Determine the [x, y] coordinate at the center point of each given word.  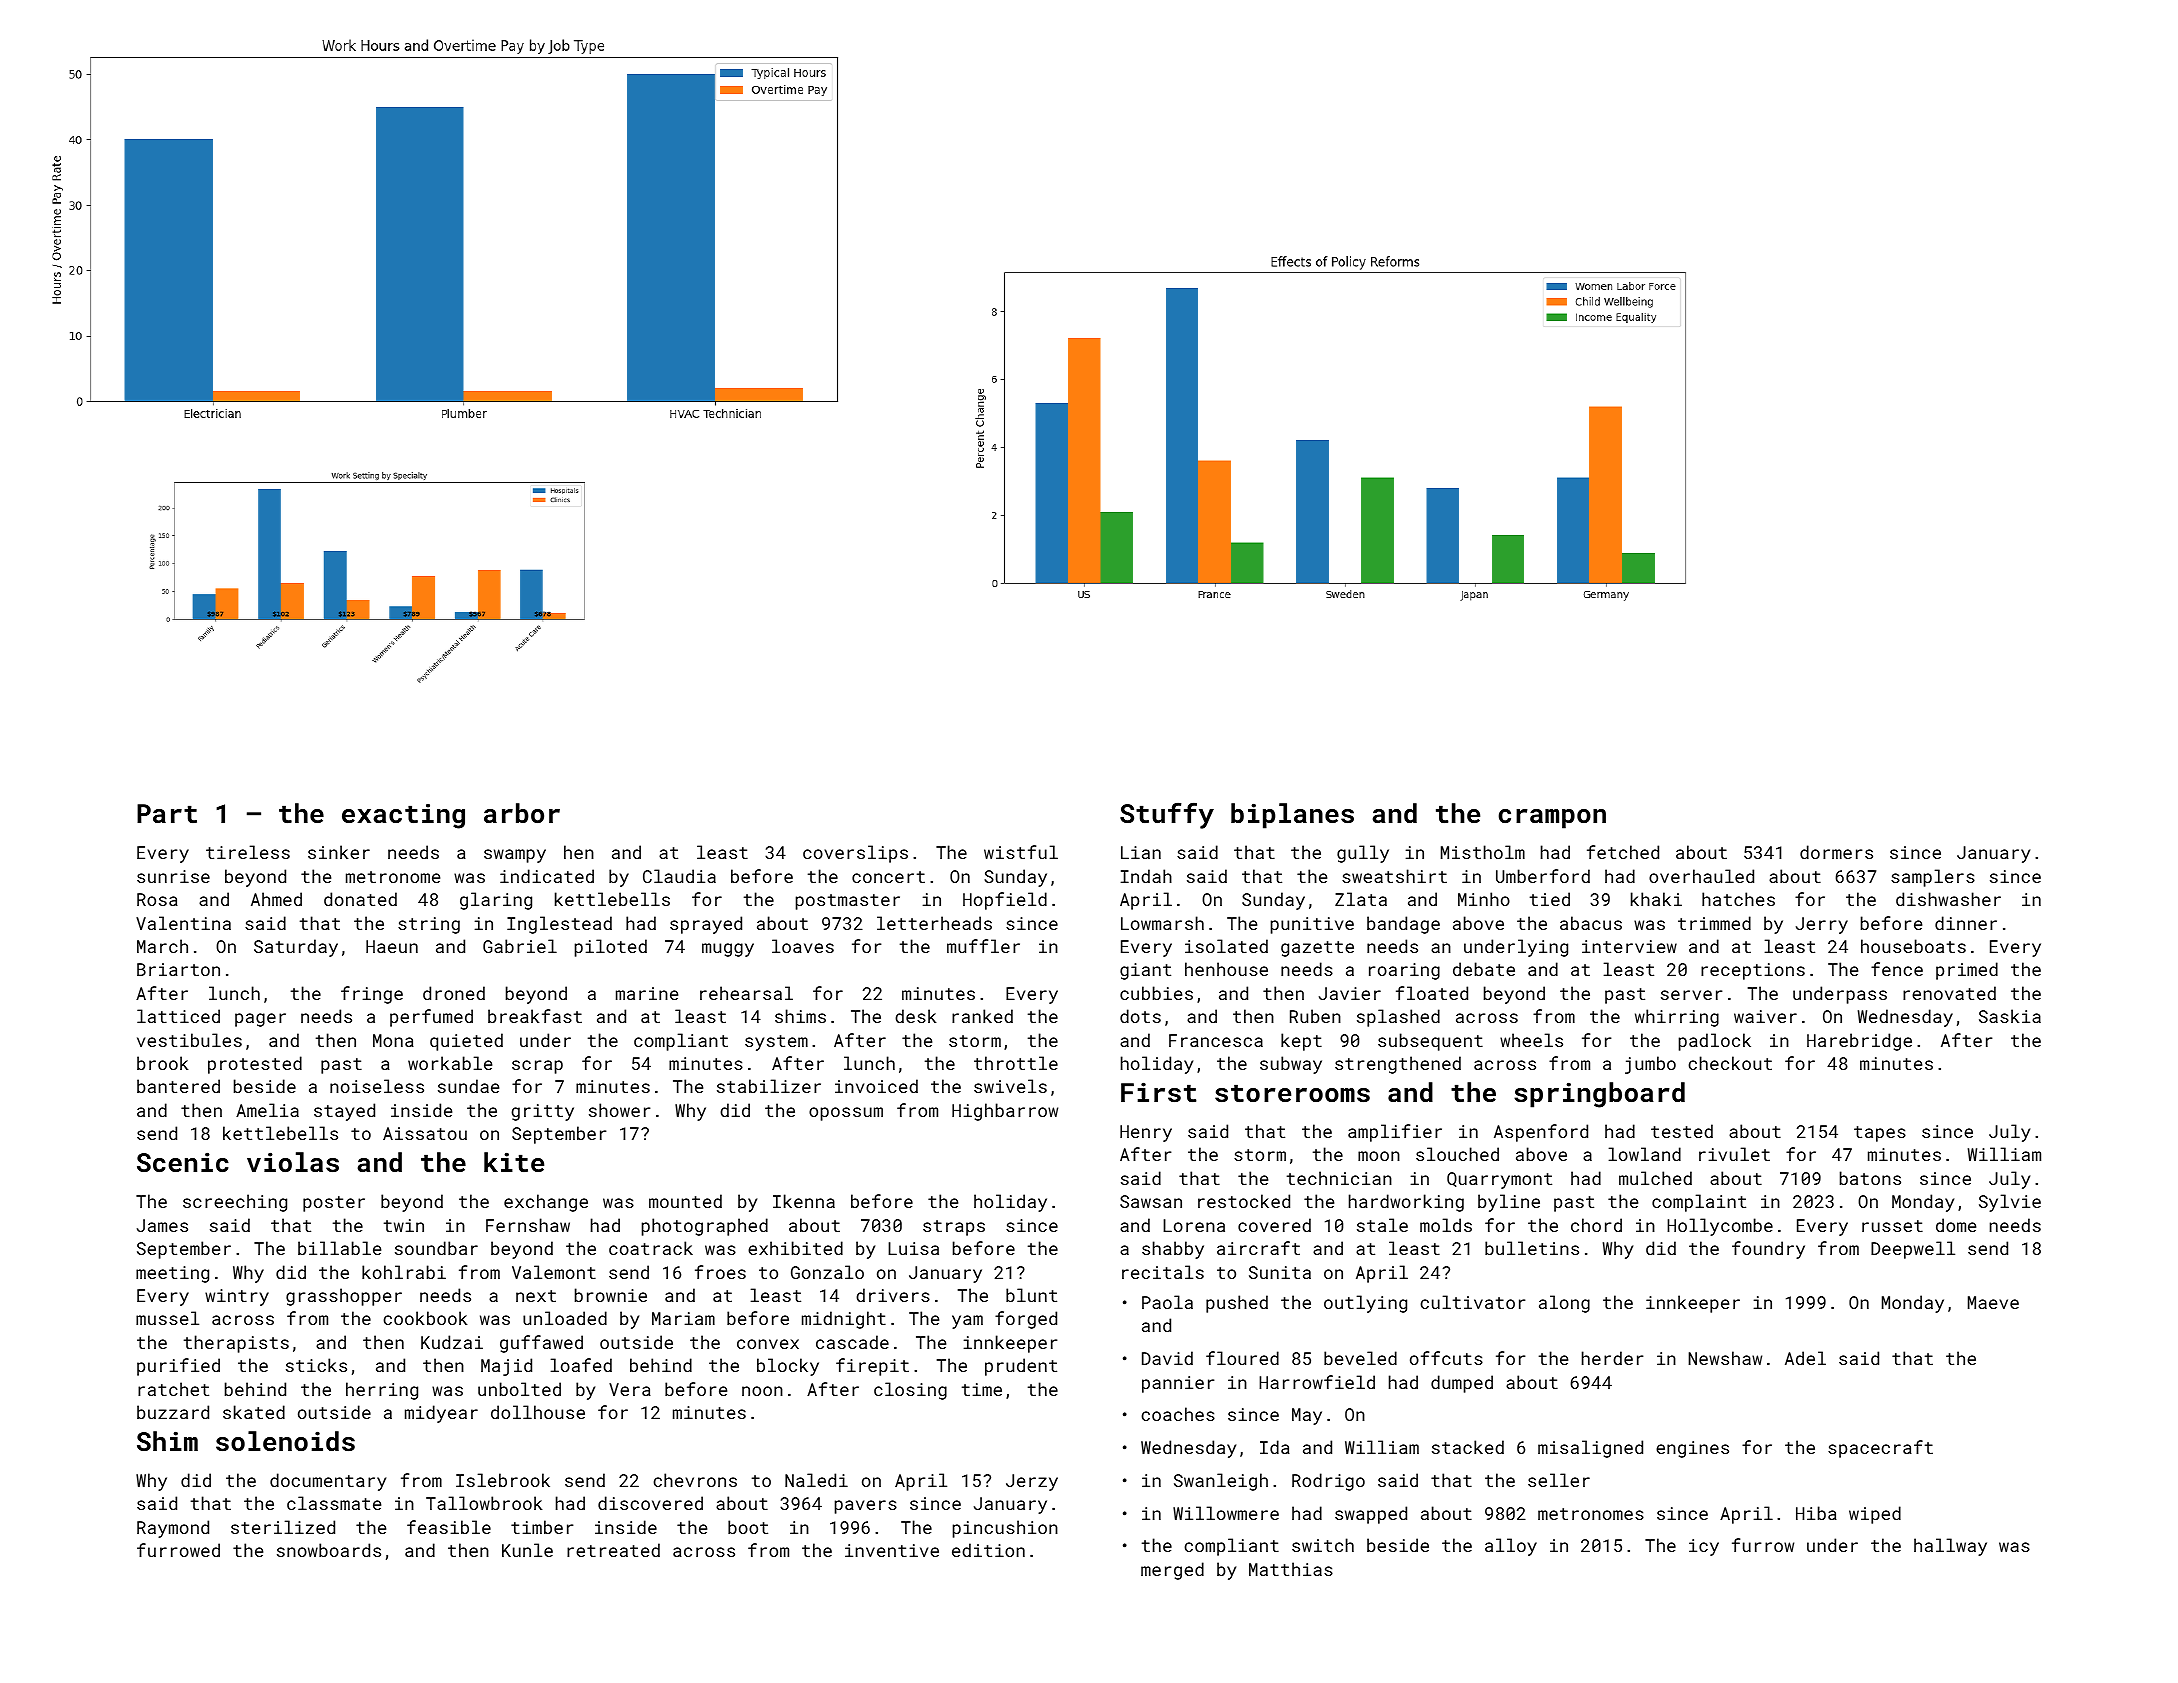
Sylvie [2010, 1203]
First [1158, 1092]
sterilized [283, 1527]
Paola [1167, 1302]
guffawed [541, 1344]
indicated [547, 876]
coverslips [855, 854]
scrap [537, 1067]
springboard [1599, 1095]
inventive [892, 1550]
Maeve [1993, 1302]
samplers [1933, 878]
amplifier [1395, 1133]
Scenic [183, 1162]
